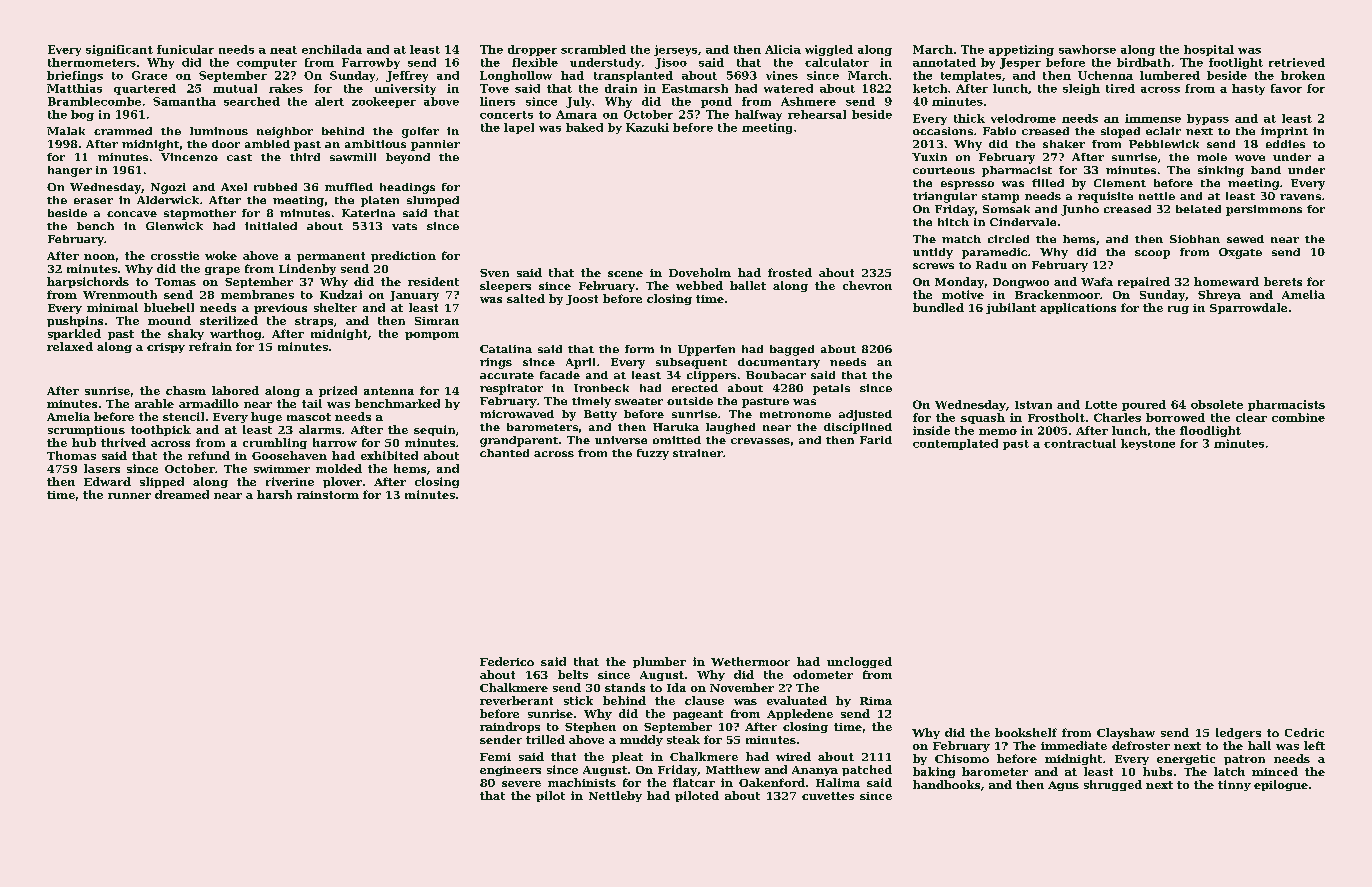 This page has width=1372, height=887. Describe the element at coordinates (783, 49) in the page. I see `Alicia` at that location.
